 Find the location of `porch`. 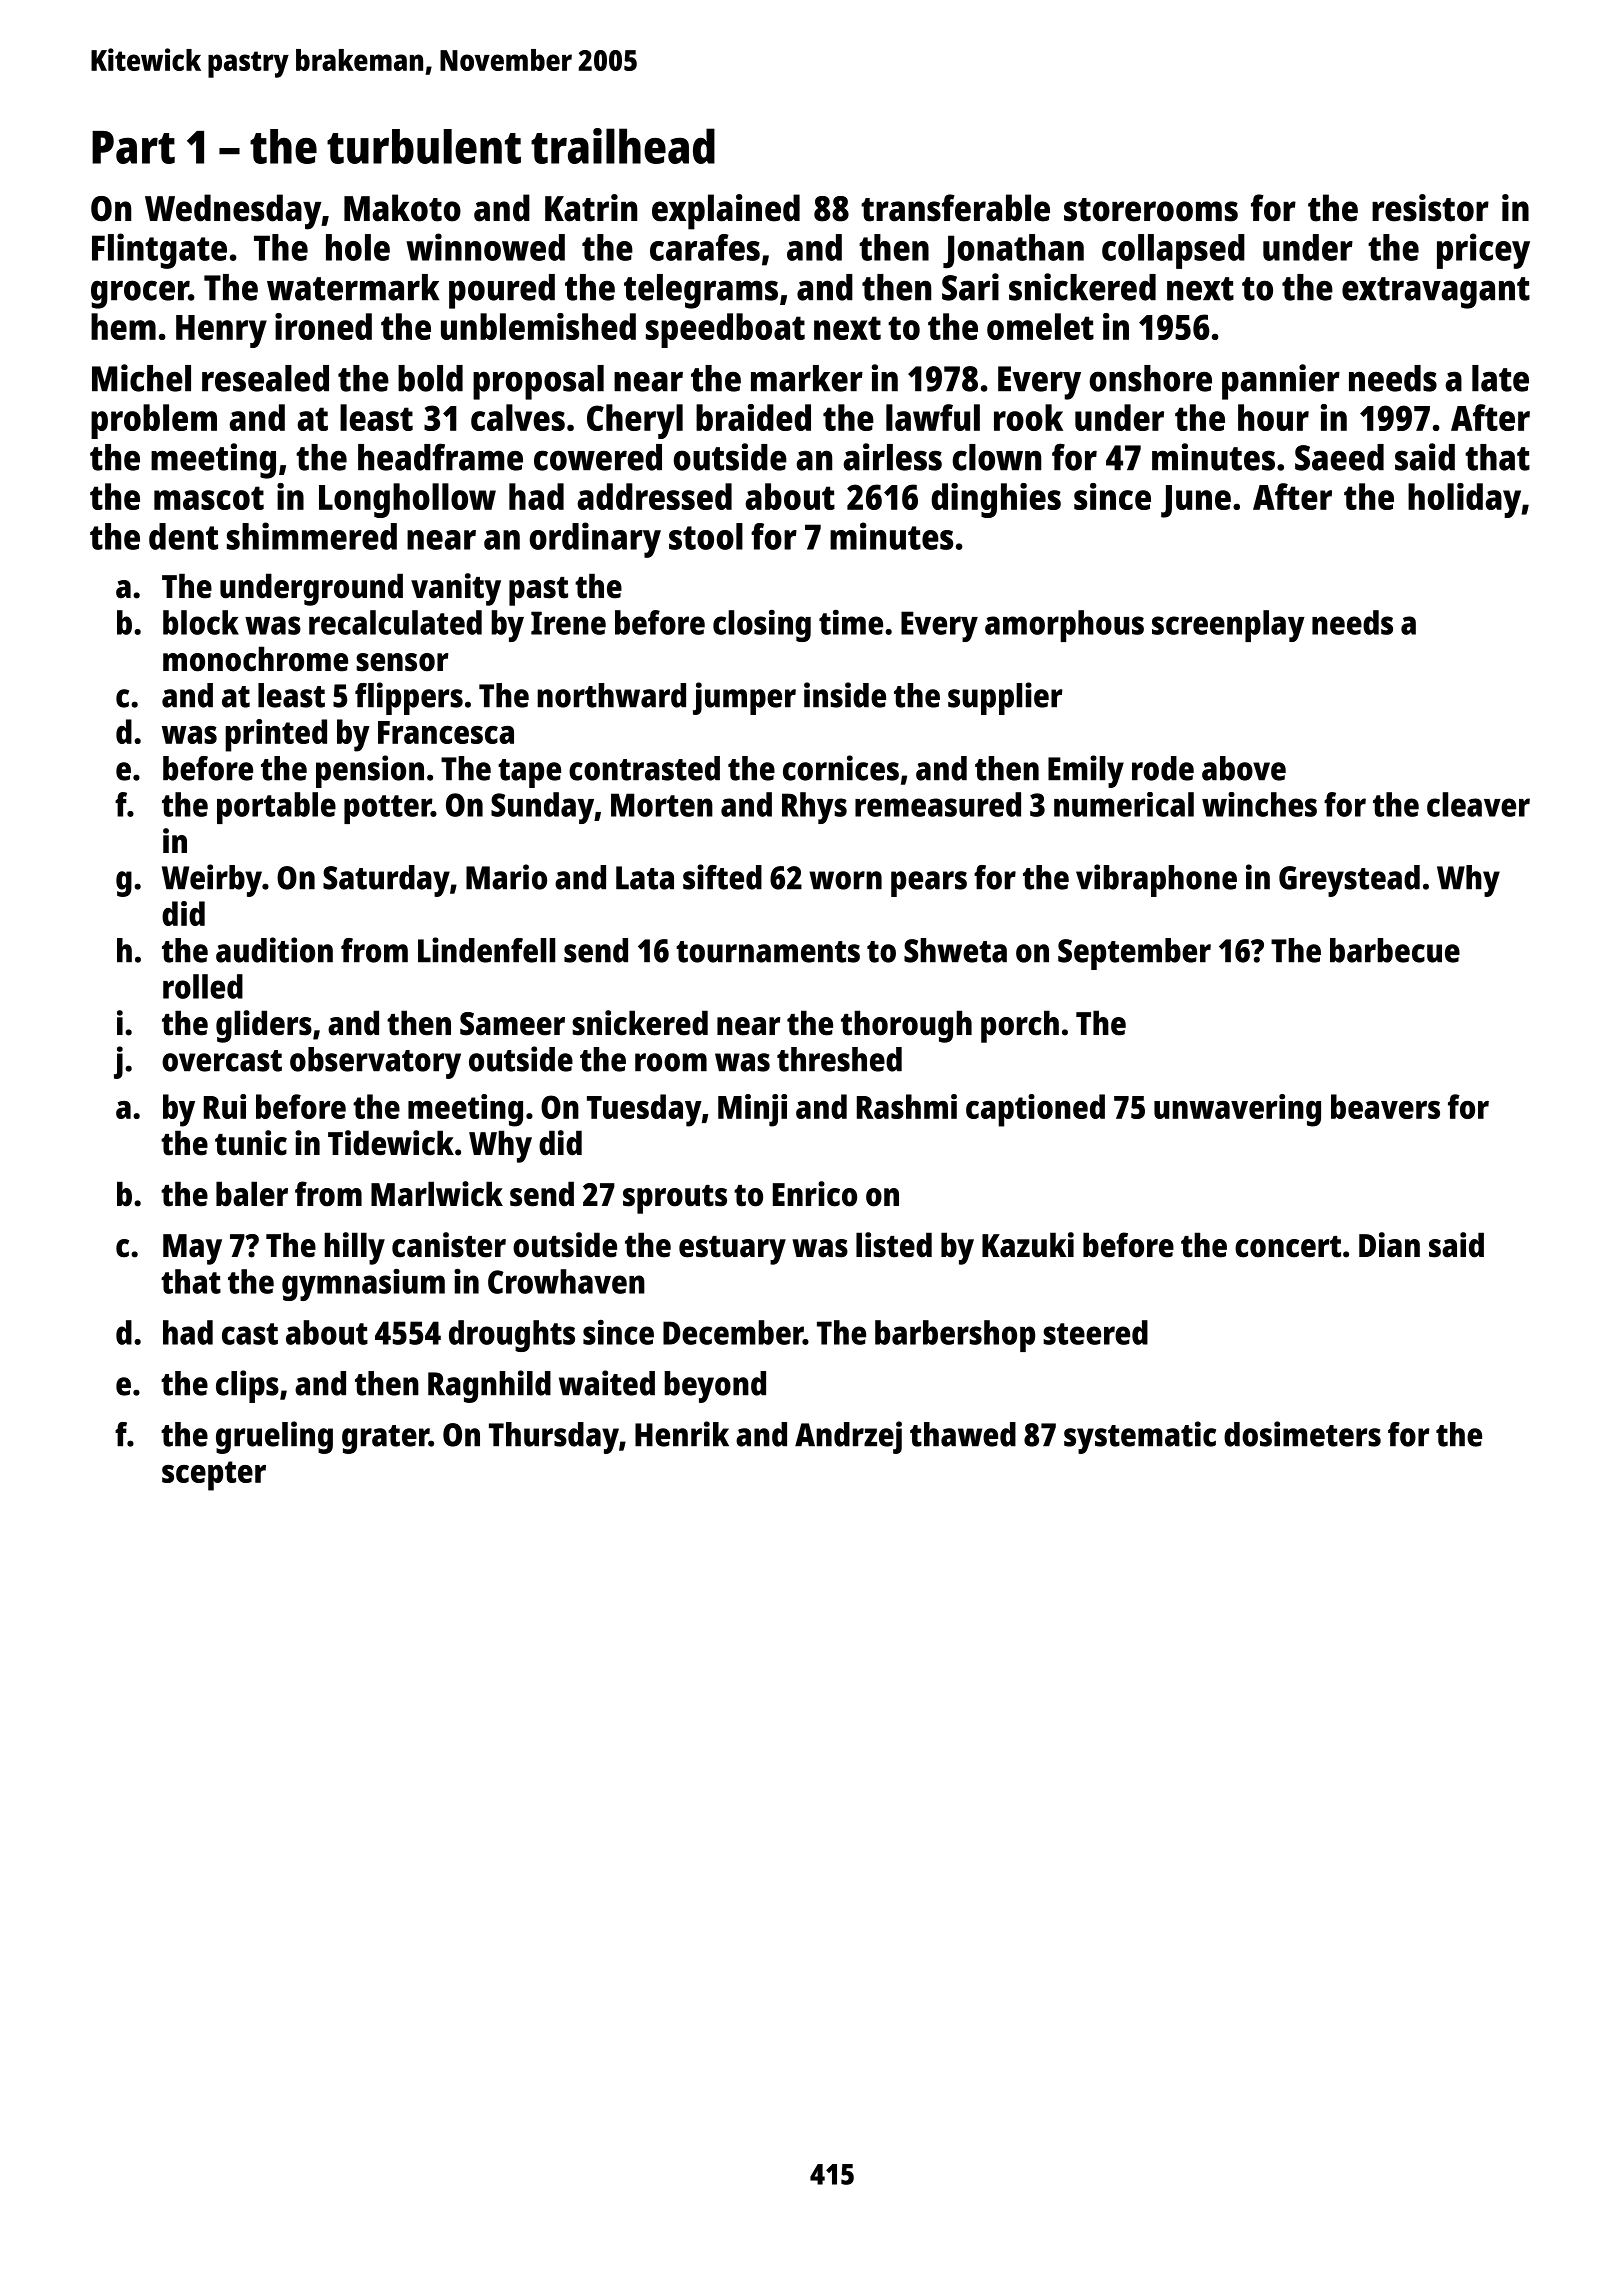

porch is located at coordinates (1020, 1026).
